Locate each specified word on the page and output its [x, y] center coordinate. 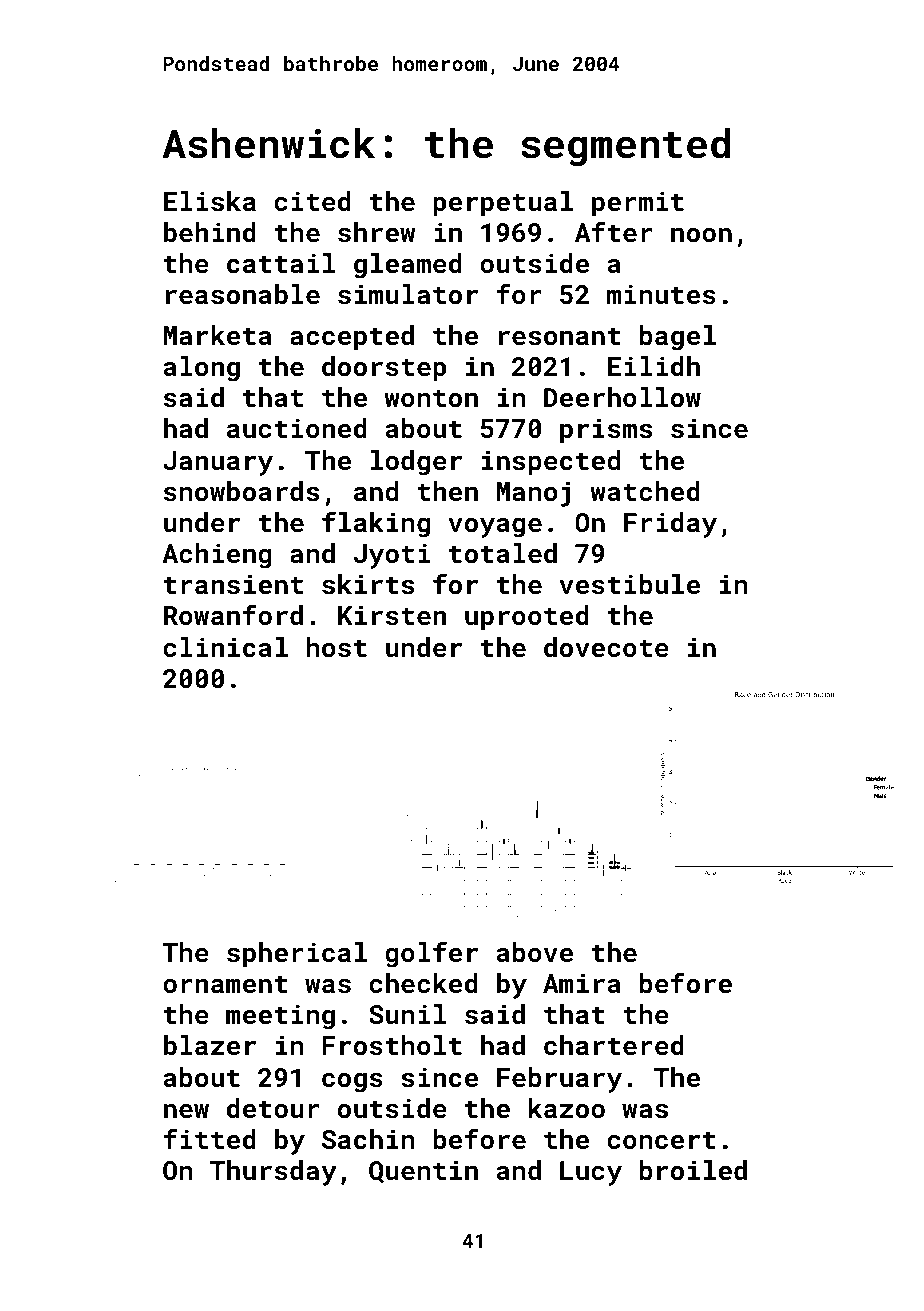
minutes [661, 294]
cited [313, 201]
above [535, 952]
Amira [582, 983]
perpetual [503, 204]
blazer [210, 1045]
